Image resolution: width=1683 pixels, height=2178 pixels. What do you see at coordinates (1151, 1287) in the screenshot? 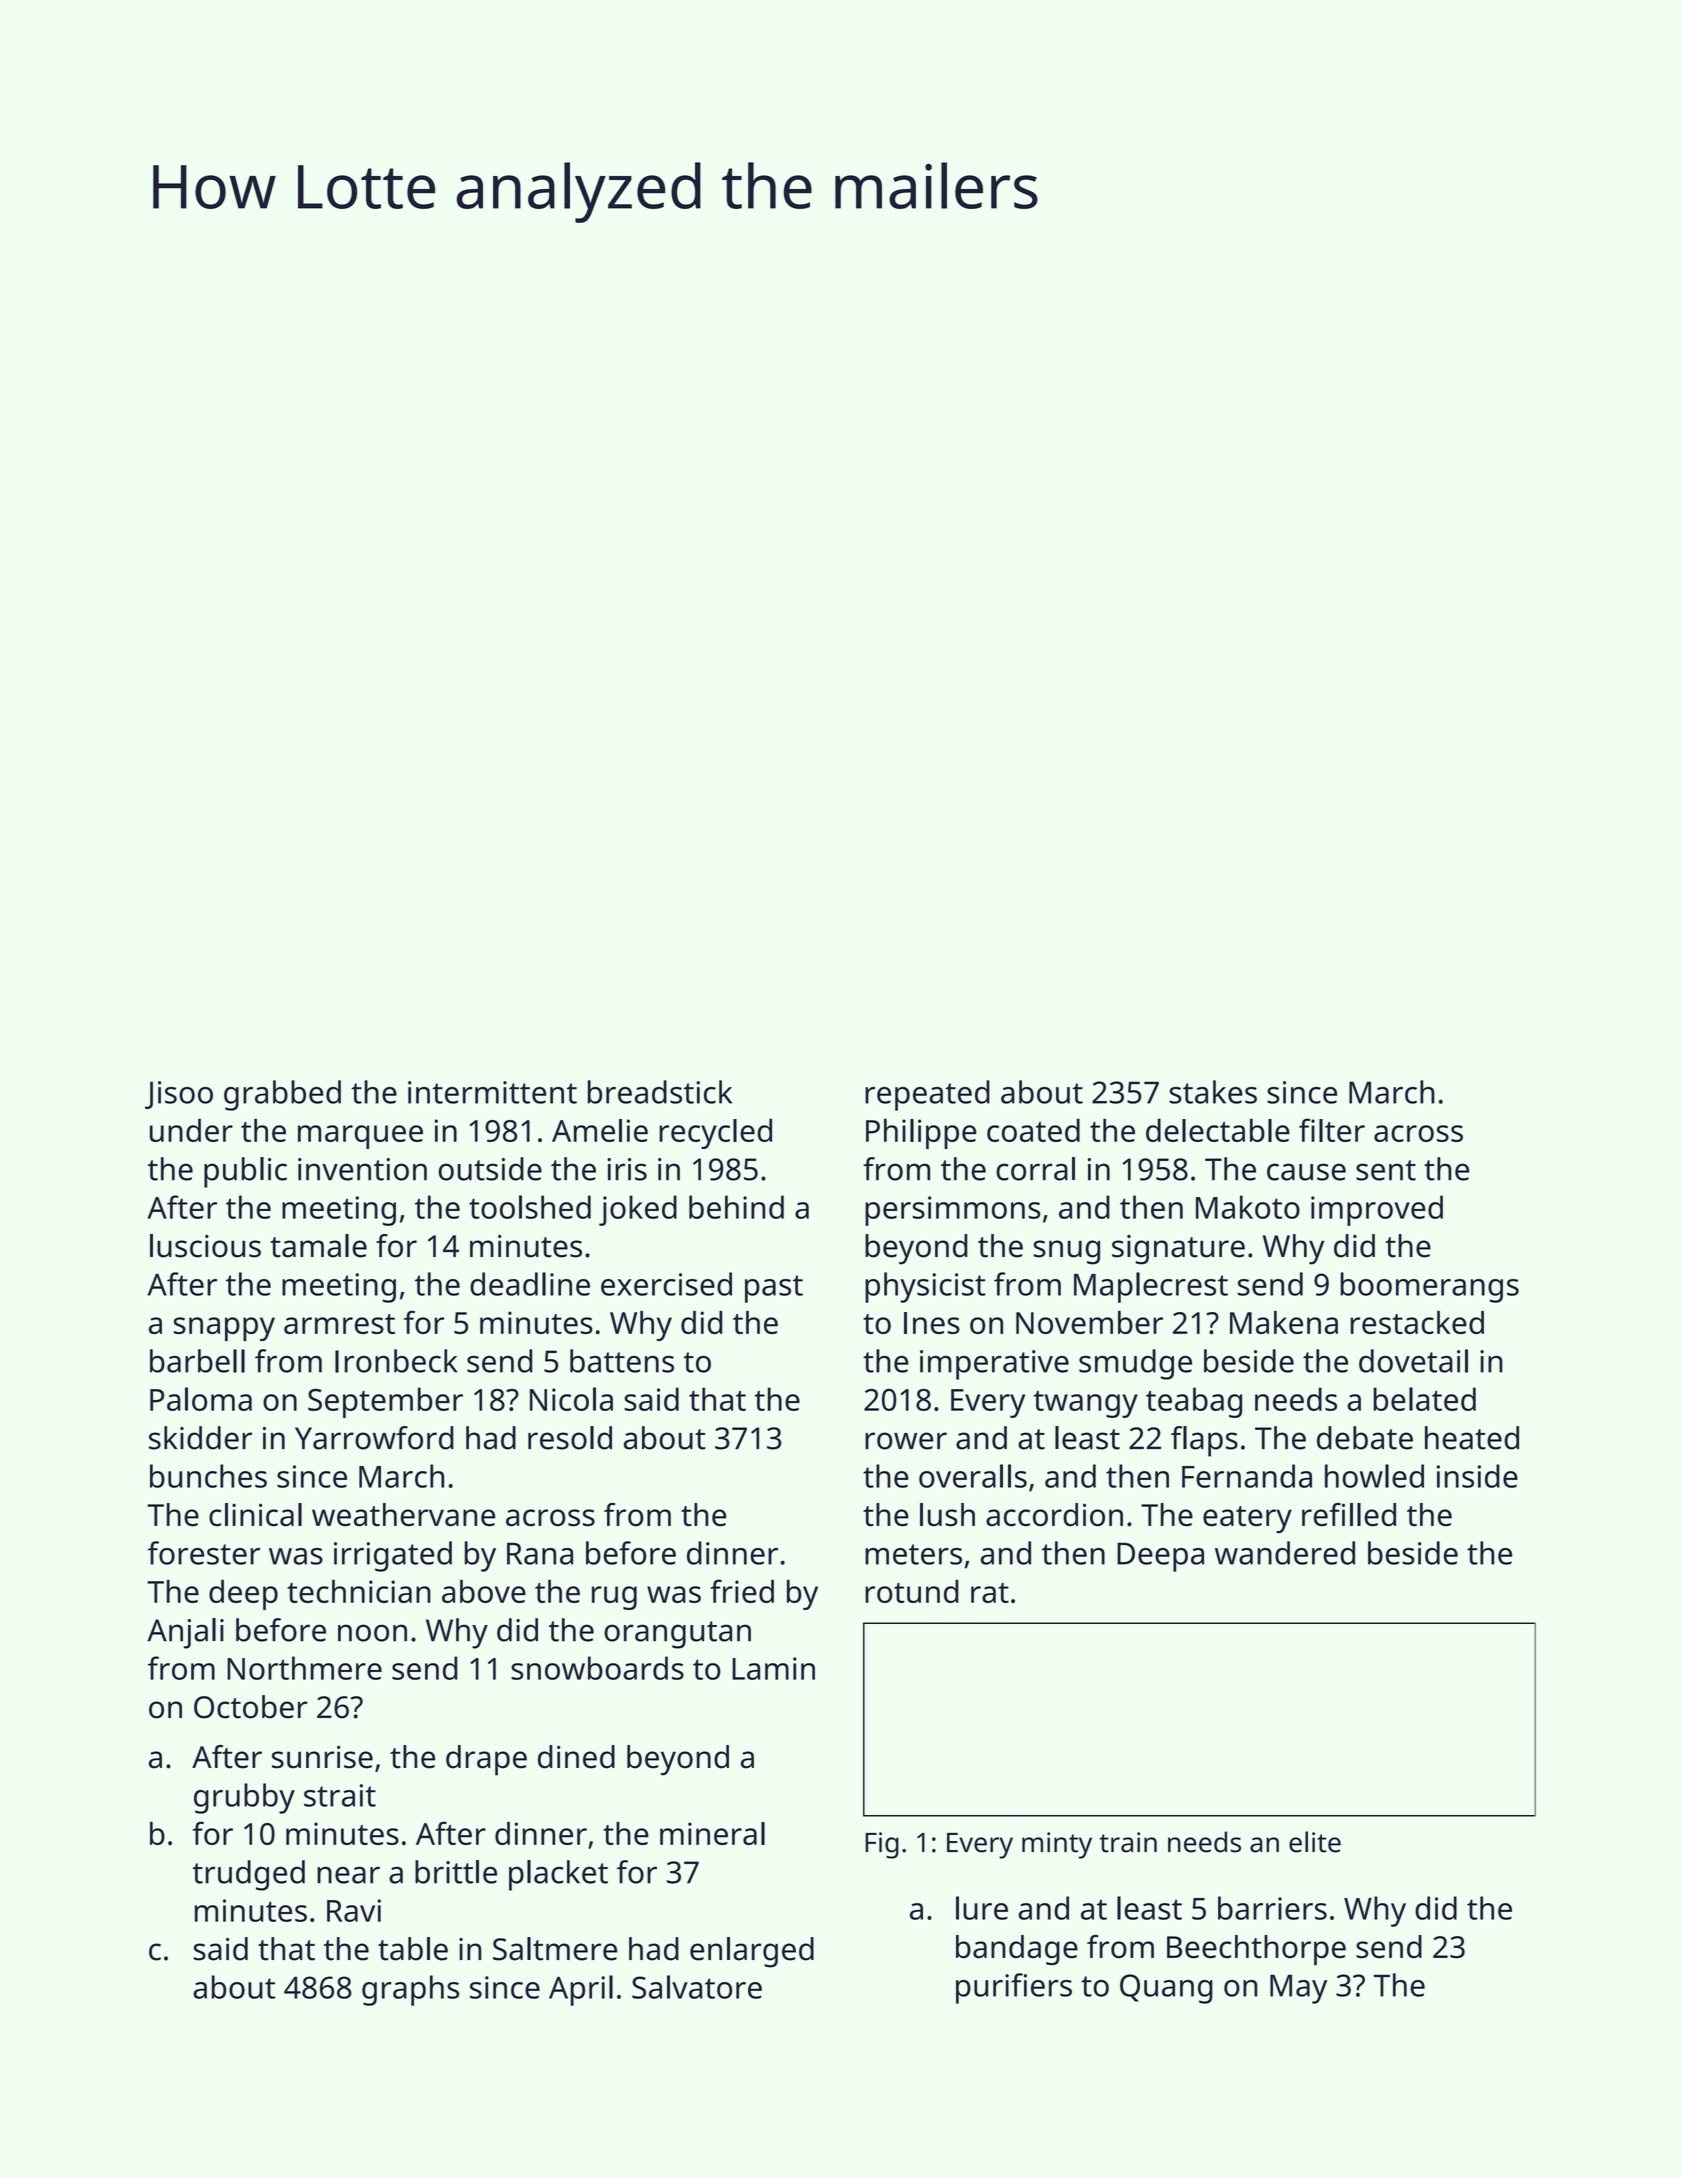
I see `Maplecrest` at bounding box center [1151, 1287].
